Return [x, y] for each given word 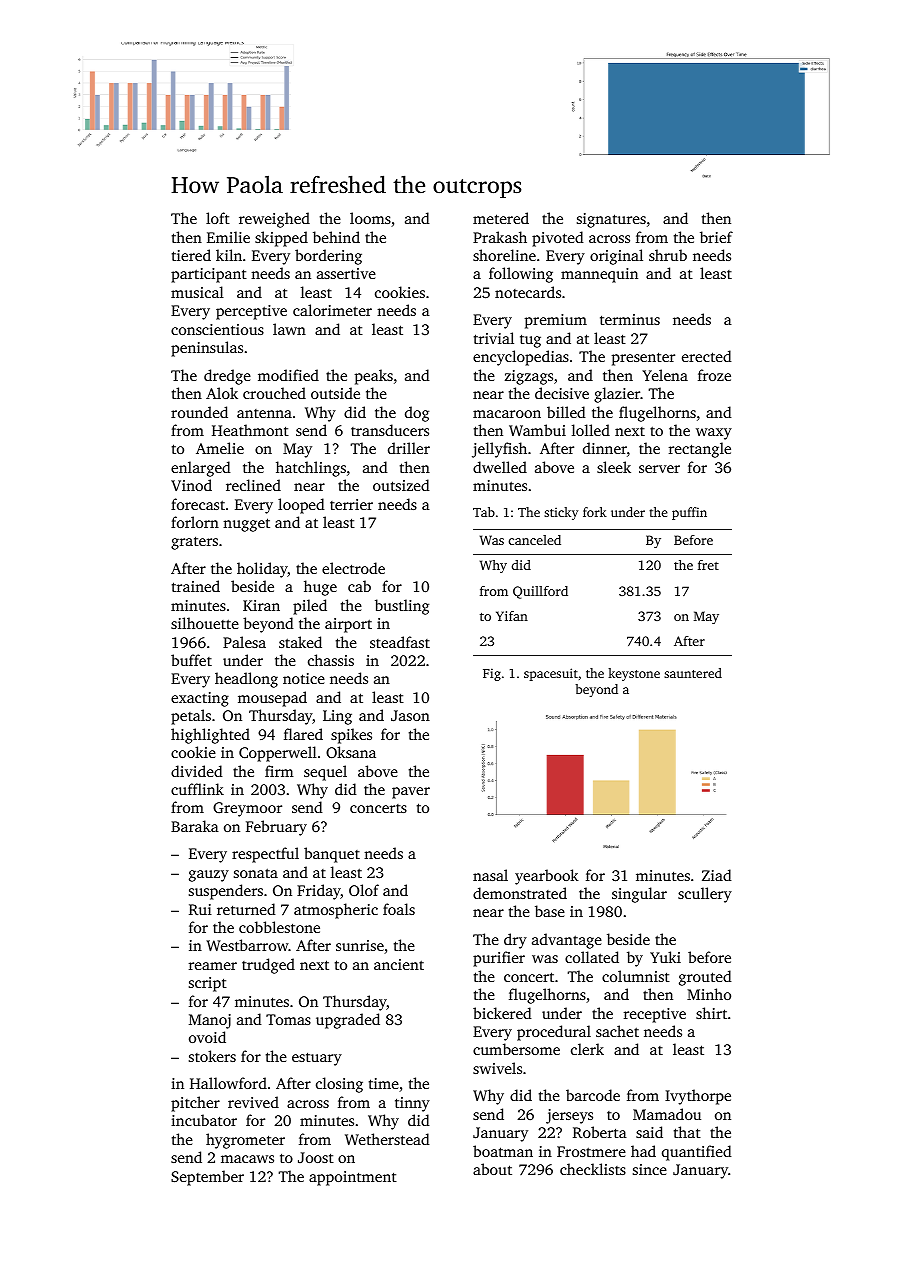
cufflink [197, 789]
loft [218, 218]
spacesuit [551, 674]
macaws [247, 1159]
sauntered [693, 673]
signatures [611, 220]
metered [501, 218]
